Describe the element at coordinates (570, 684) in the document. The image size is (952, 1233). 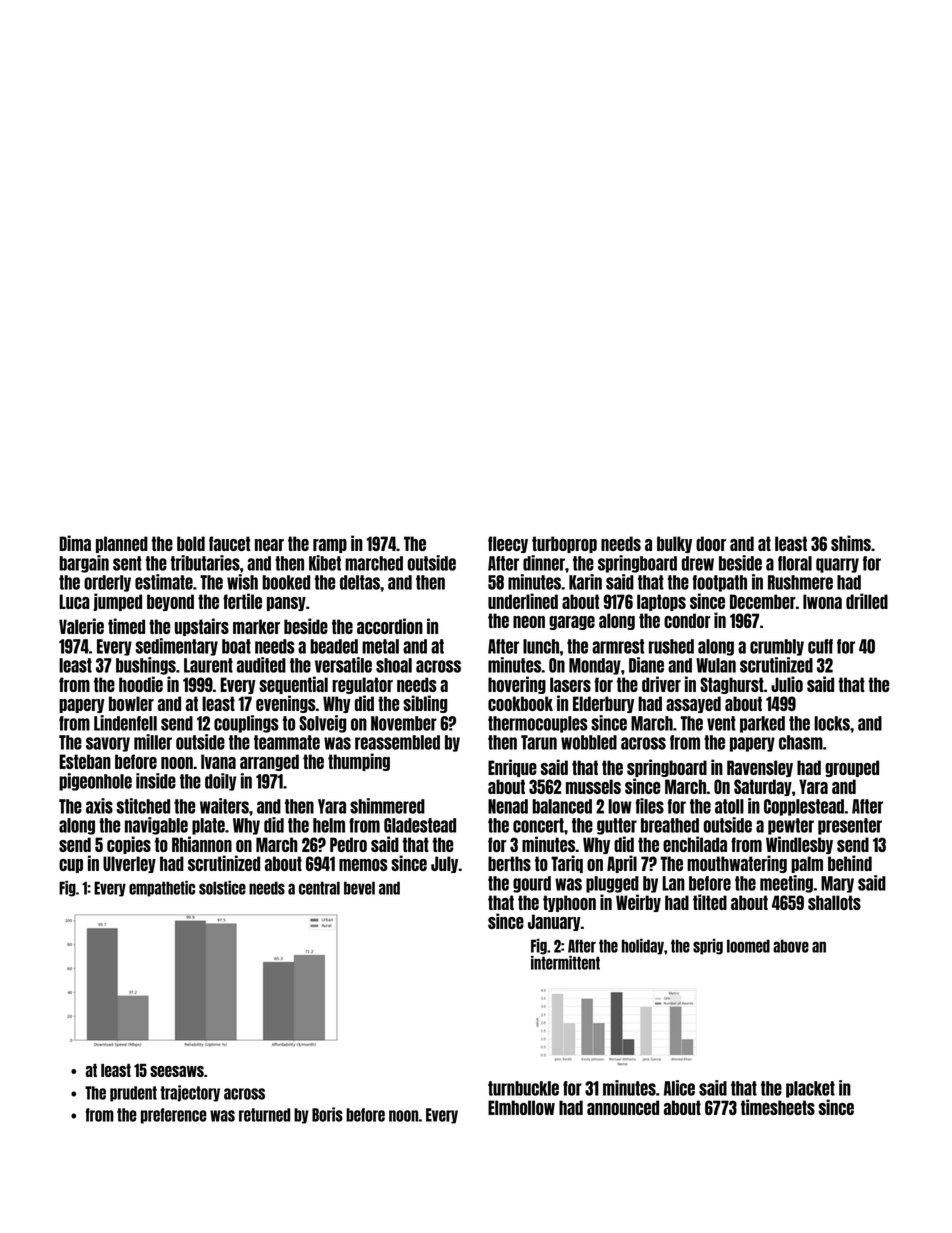
I see `lasers` at that location.
